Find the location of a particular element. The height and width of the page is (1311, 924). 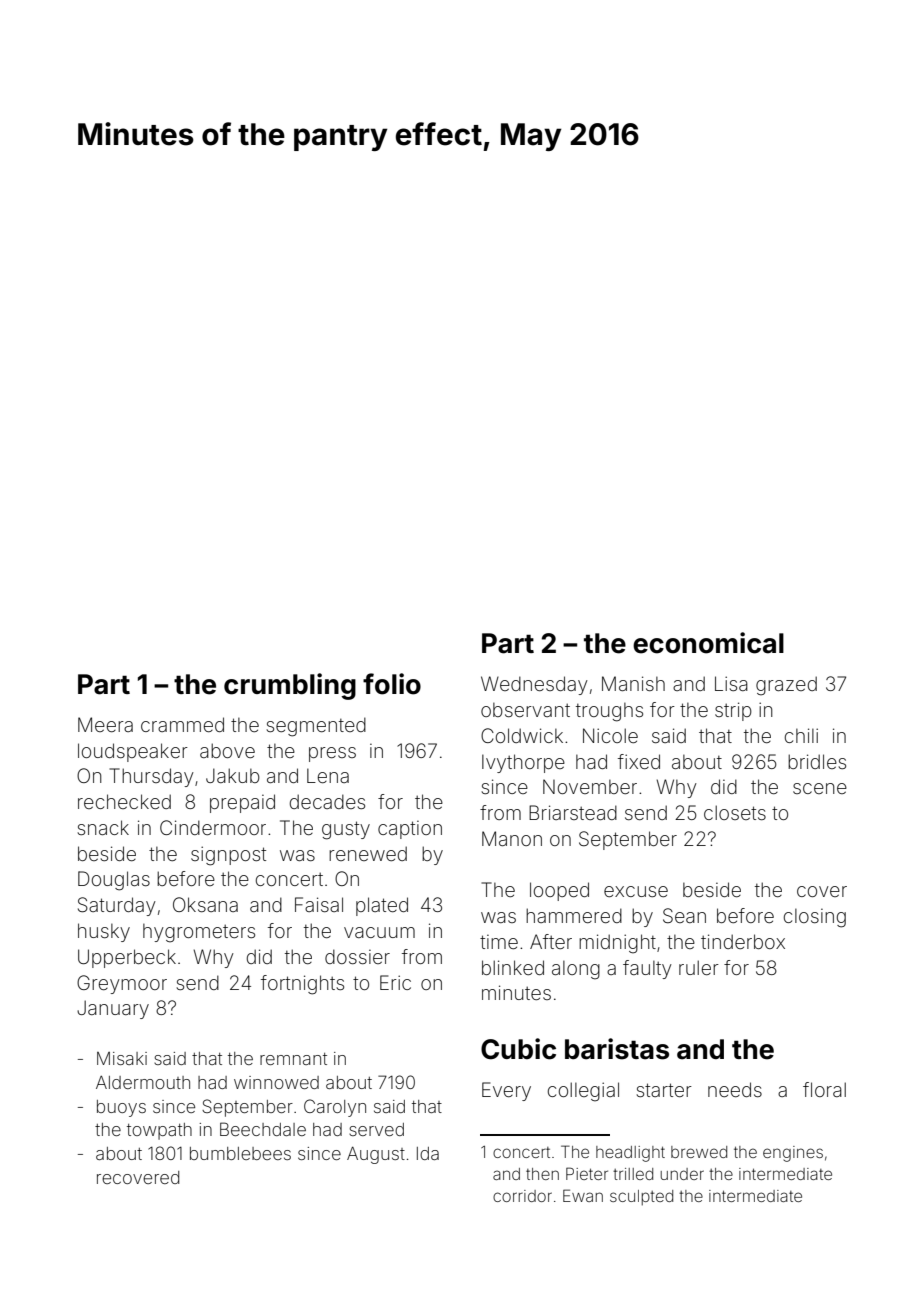

scene is located at coordinates (820, 788).
